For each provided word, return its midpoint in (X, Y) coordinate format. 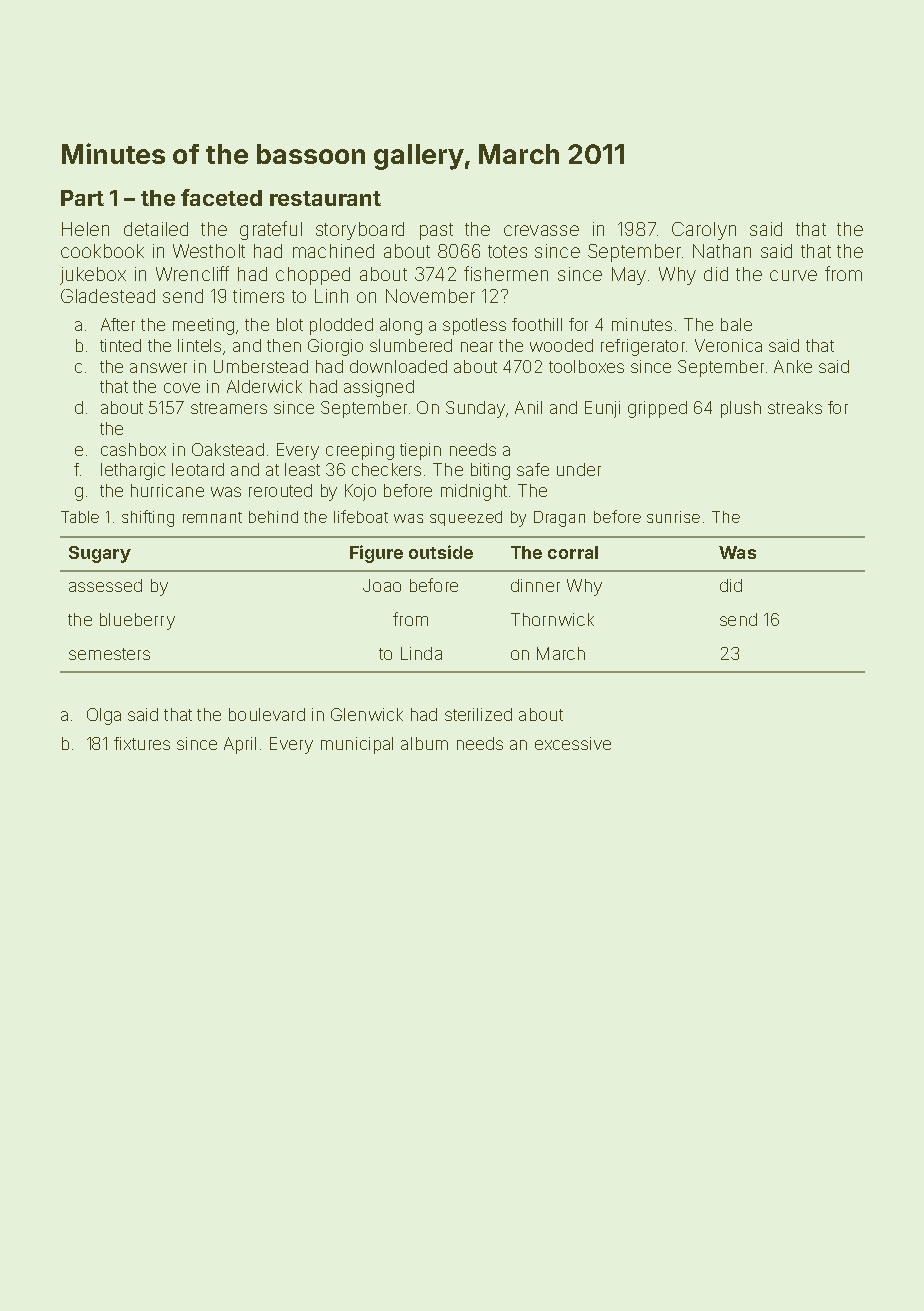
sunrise (673, 517)
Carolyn (704, 231)
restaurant (325, 198)
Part (82, 198)
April (240, 745)
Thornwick (552, 619)
